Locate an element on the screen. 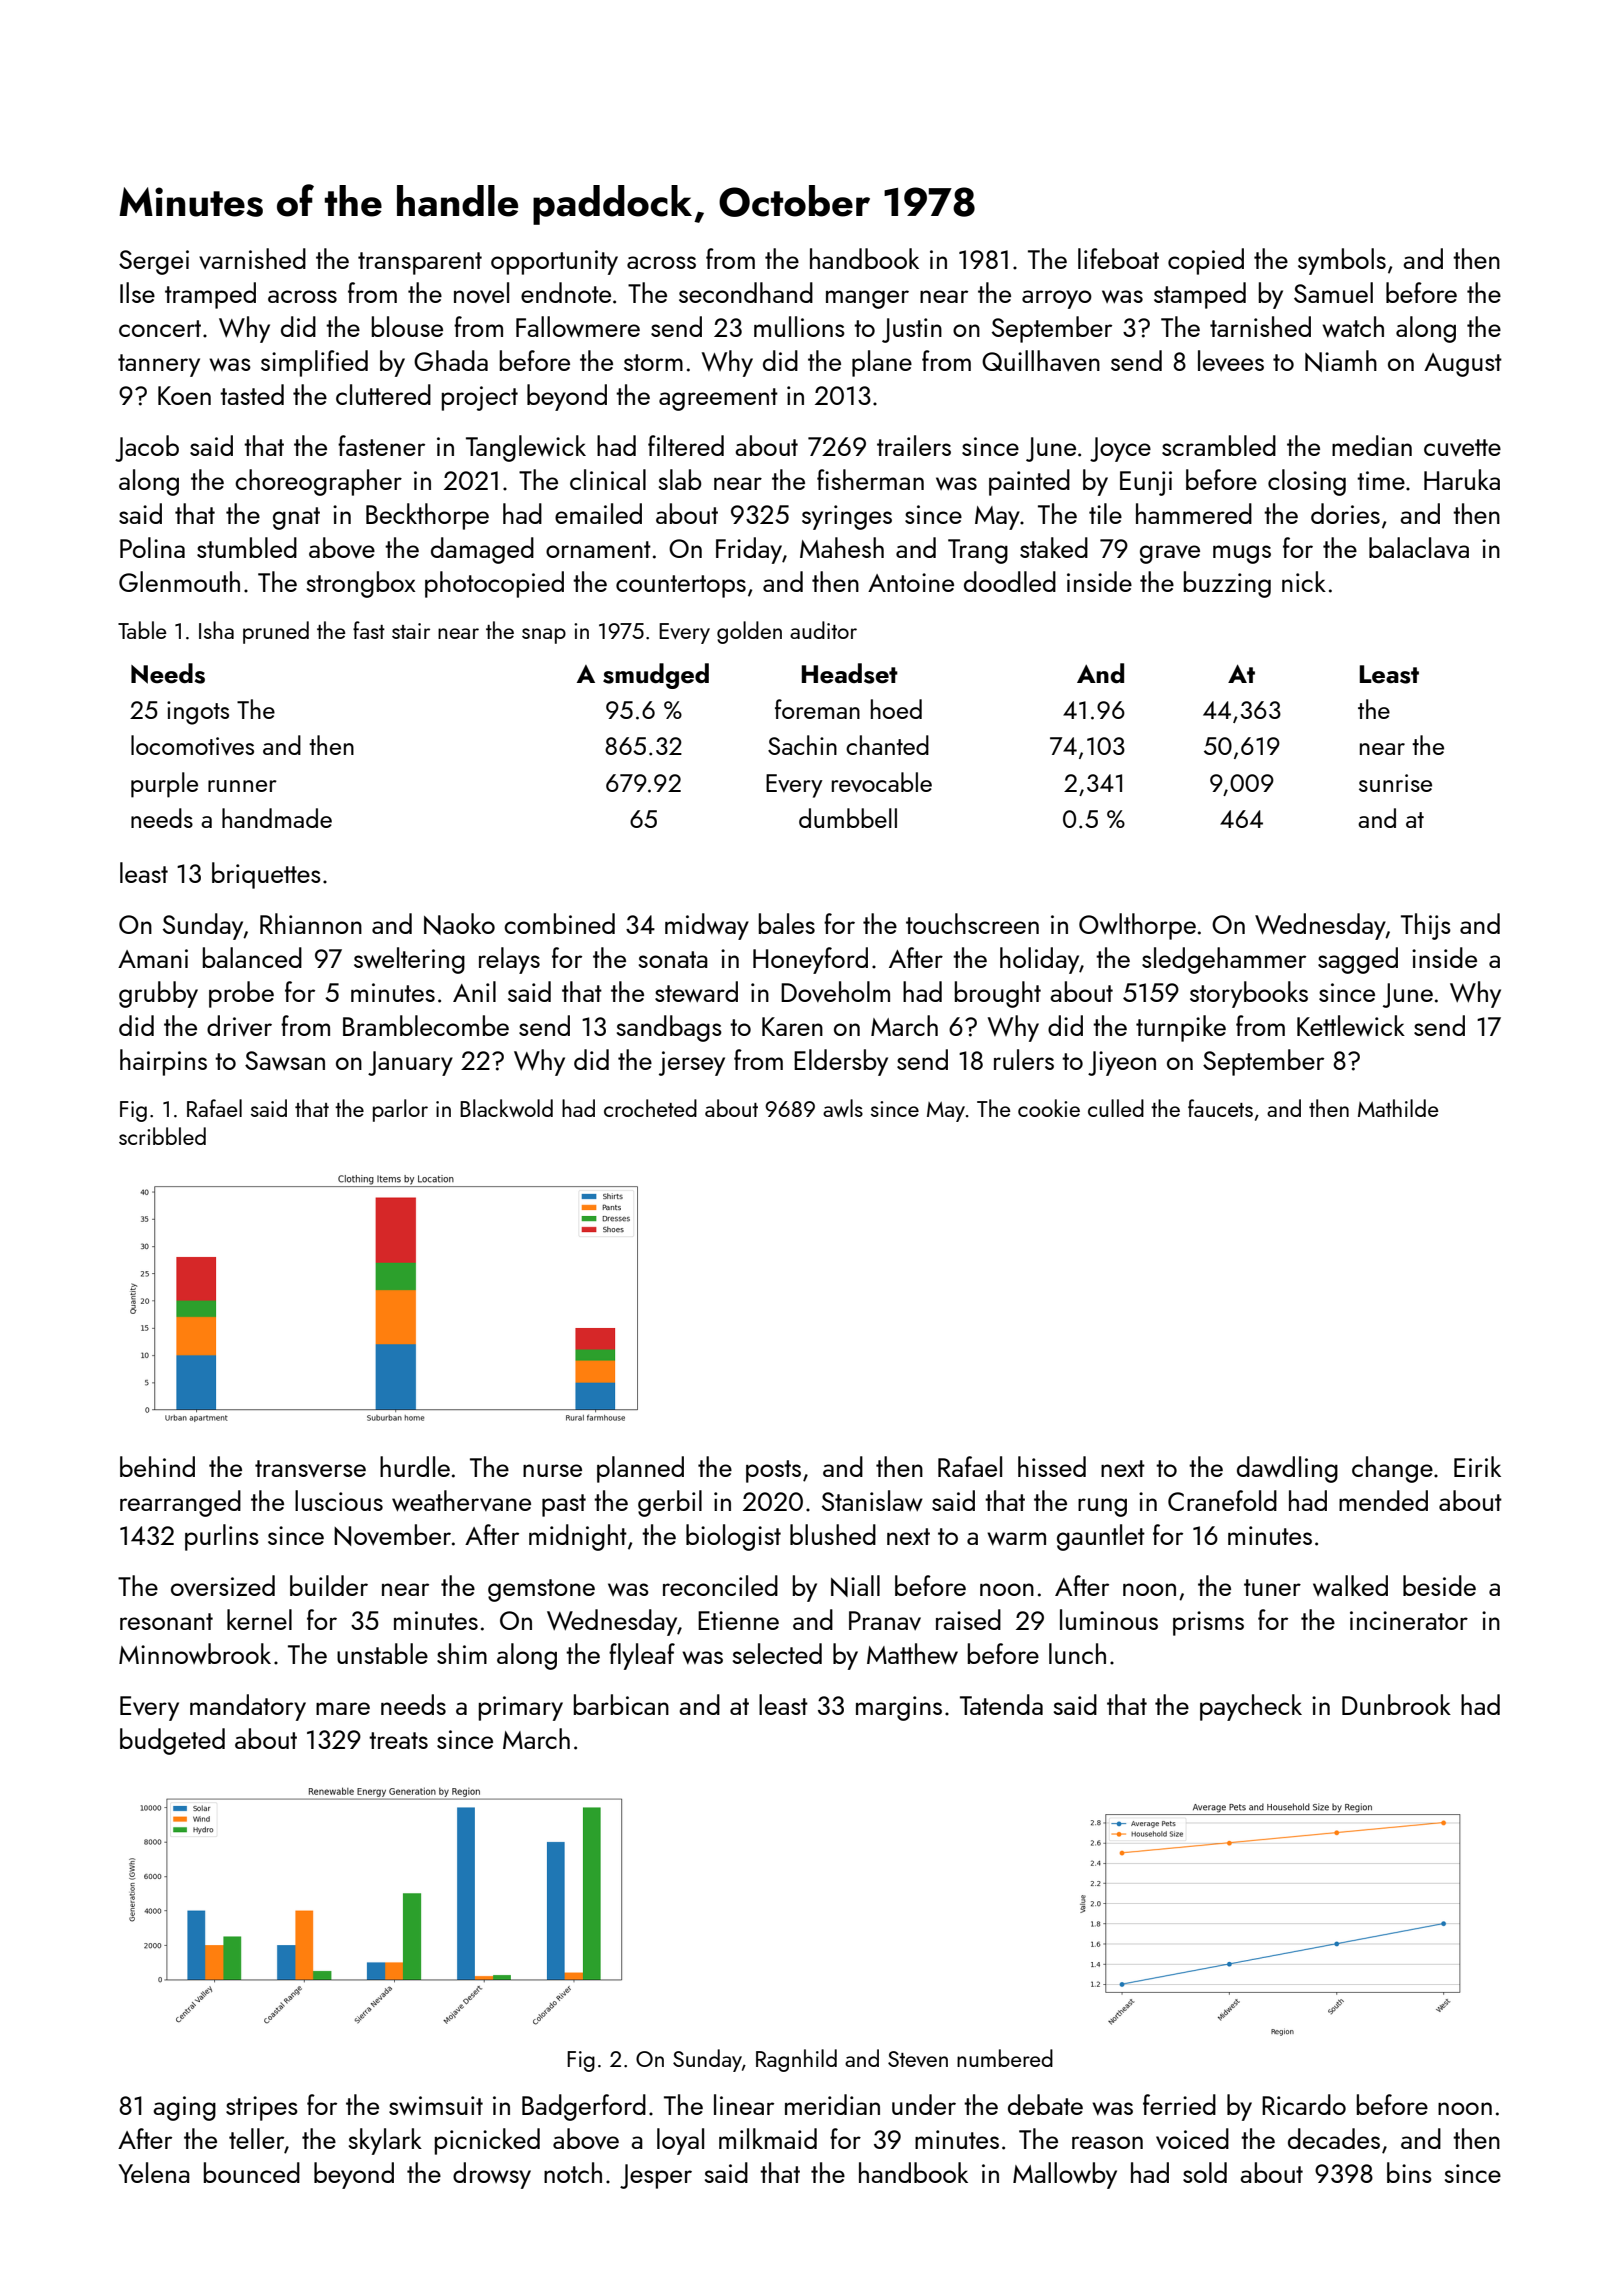  concert is located at coordinates (160, 328).
